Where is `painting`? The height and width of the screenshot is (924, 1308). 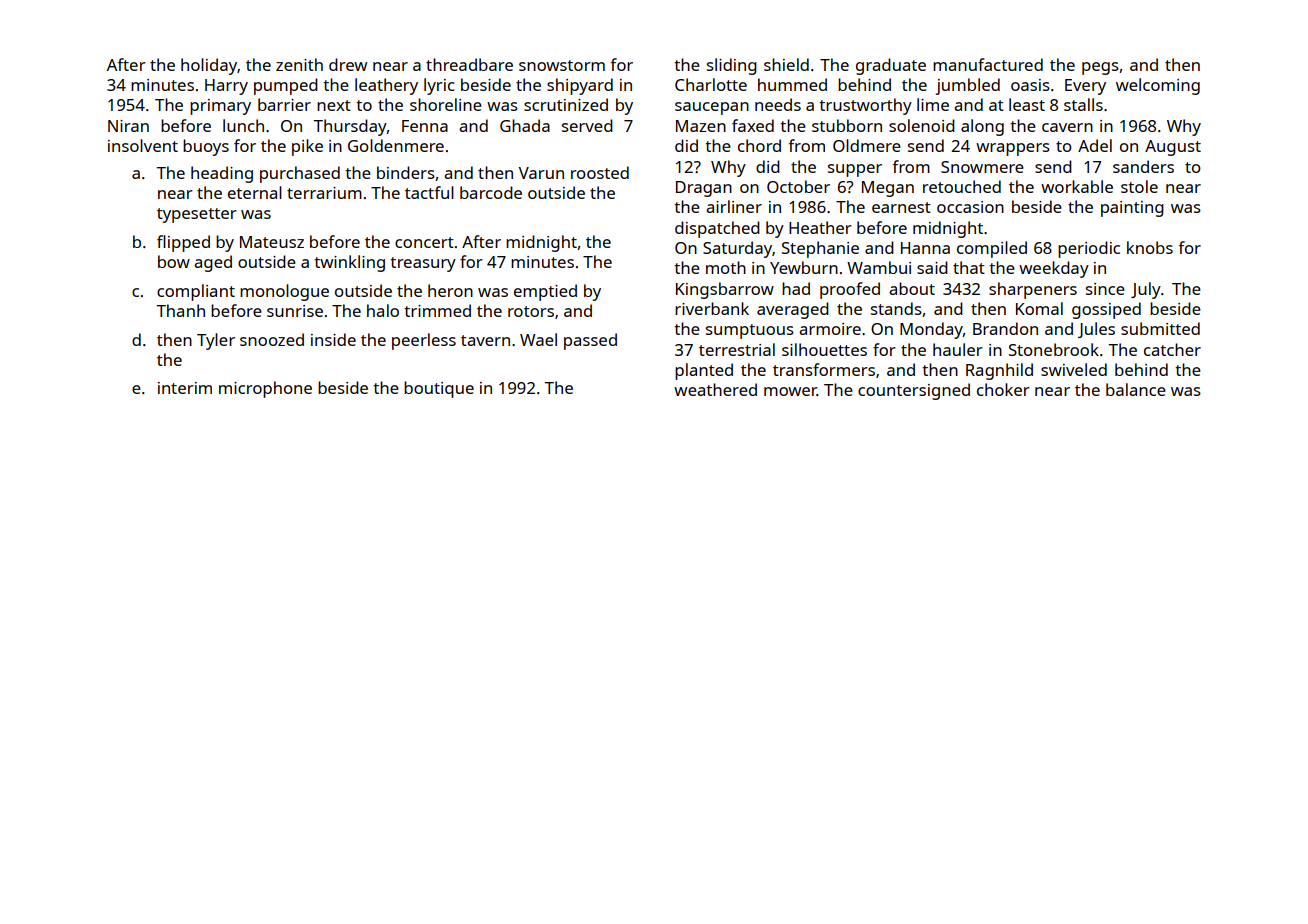
painting is located at coordinates (1132, 209).
